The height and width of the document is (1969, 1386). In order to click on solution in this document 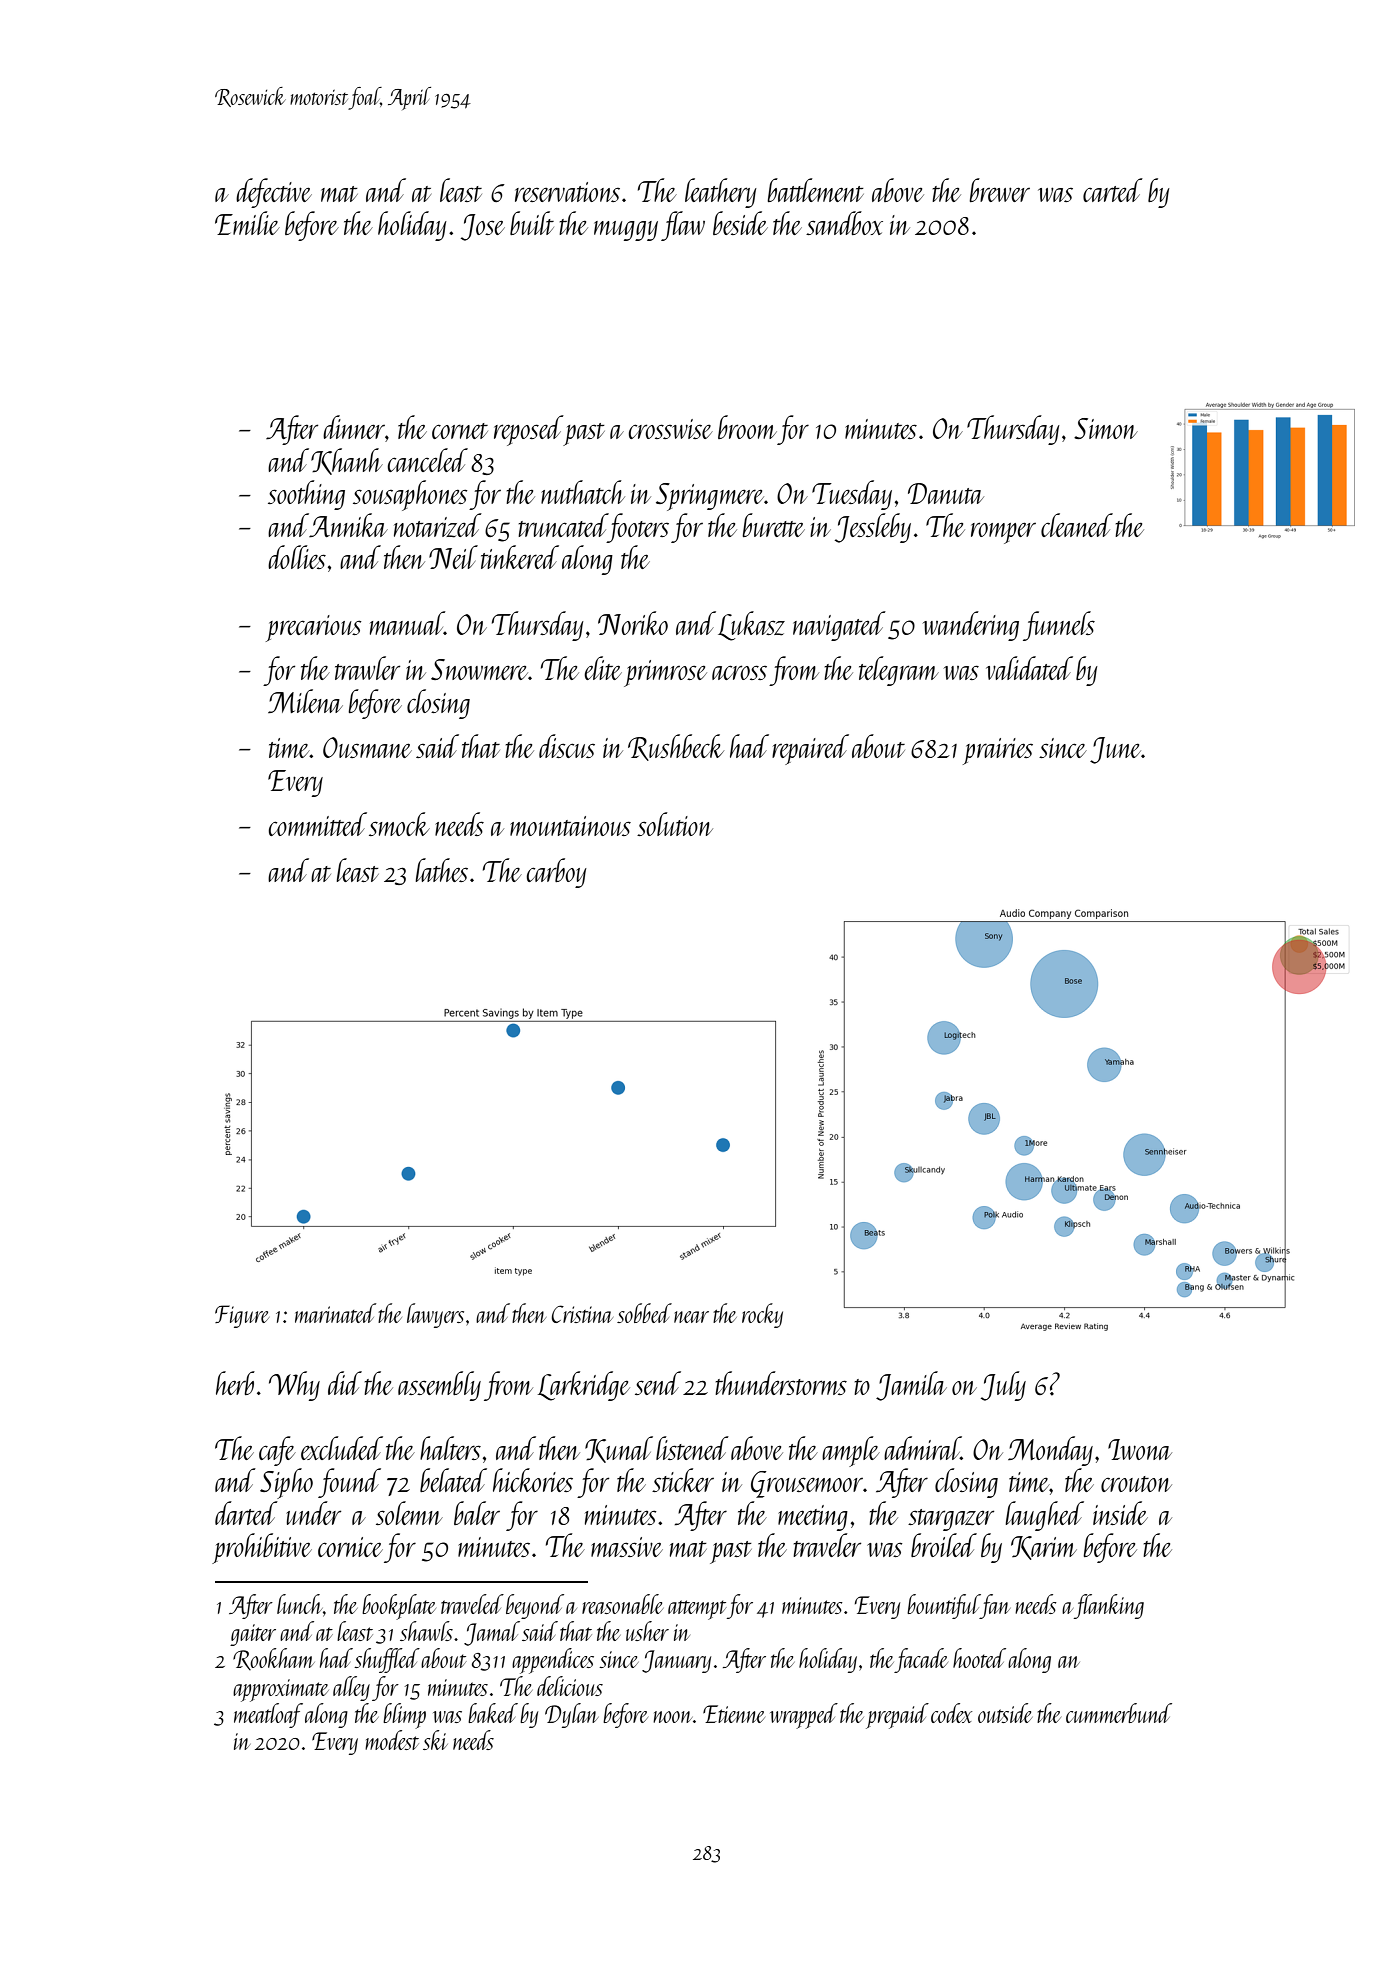, I will do `click(675, 824)`.
